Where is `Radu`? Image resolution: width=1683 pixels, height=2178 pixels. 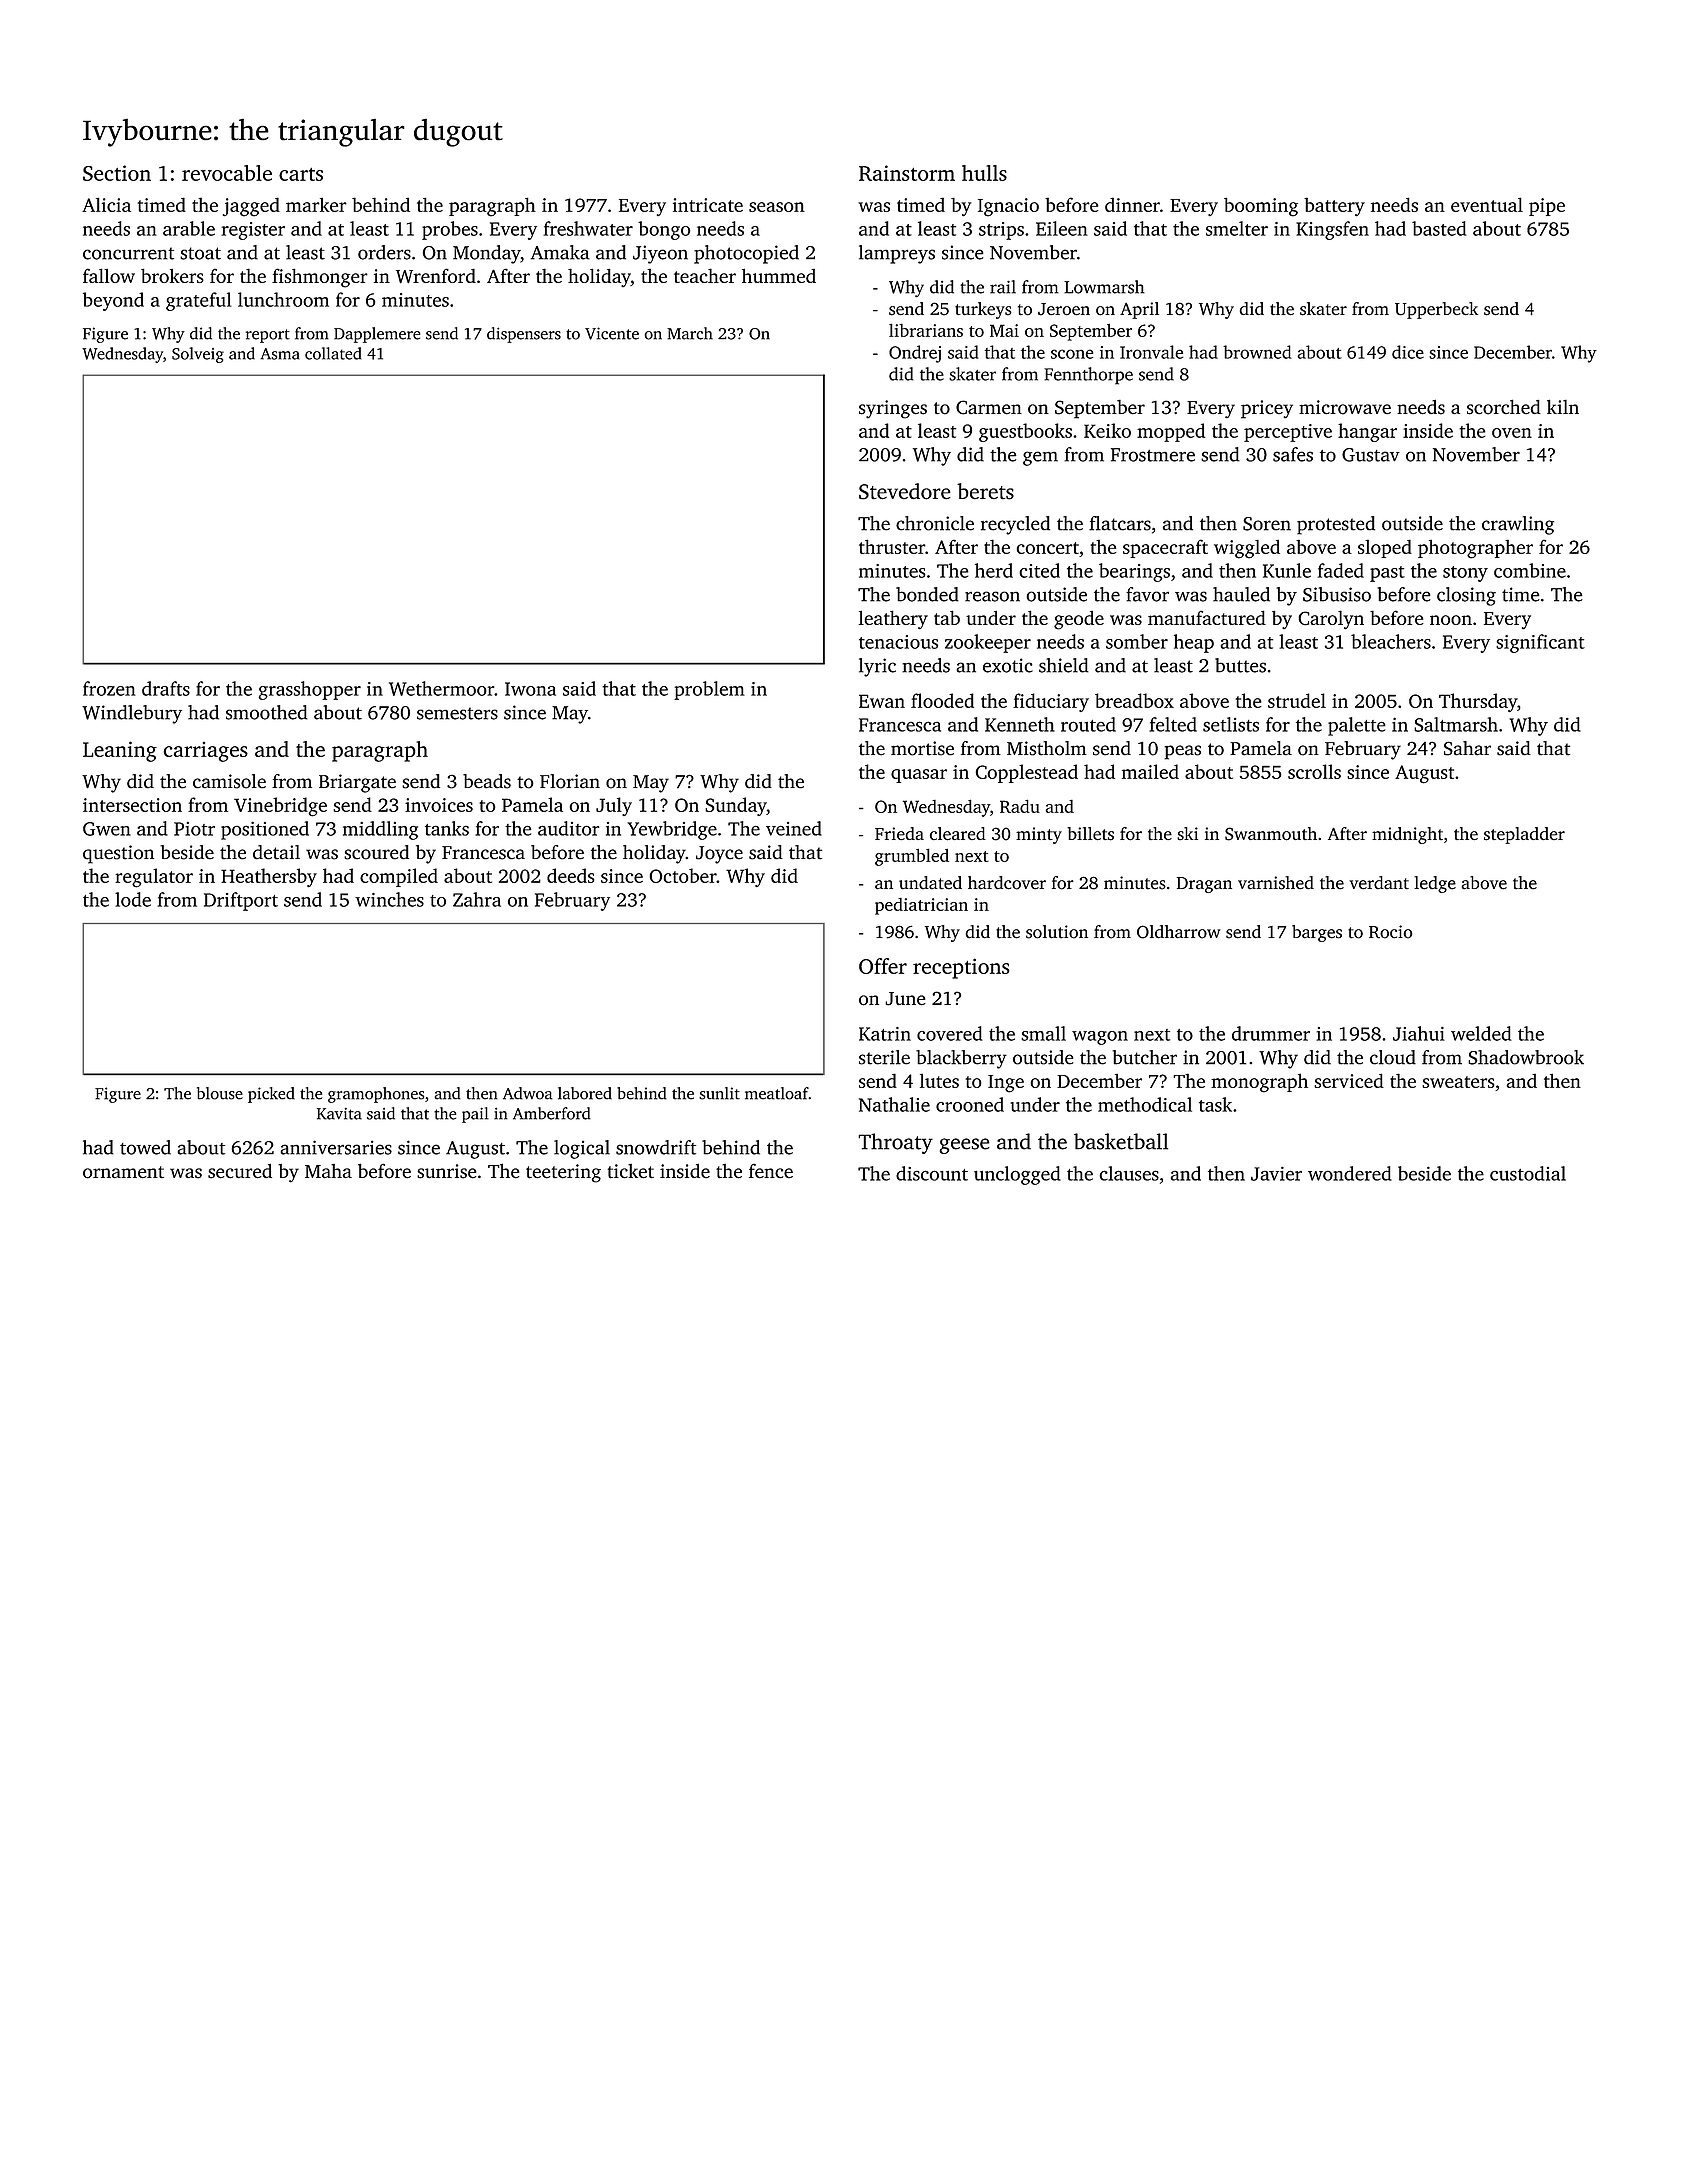
Radu is located at coordinates (1020, 806).
